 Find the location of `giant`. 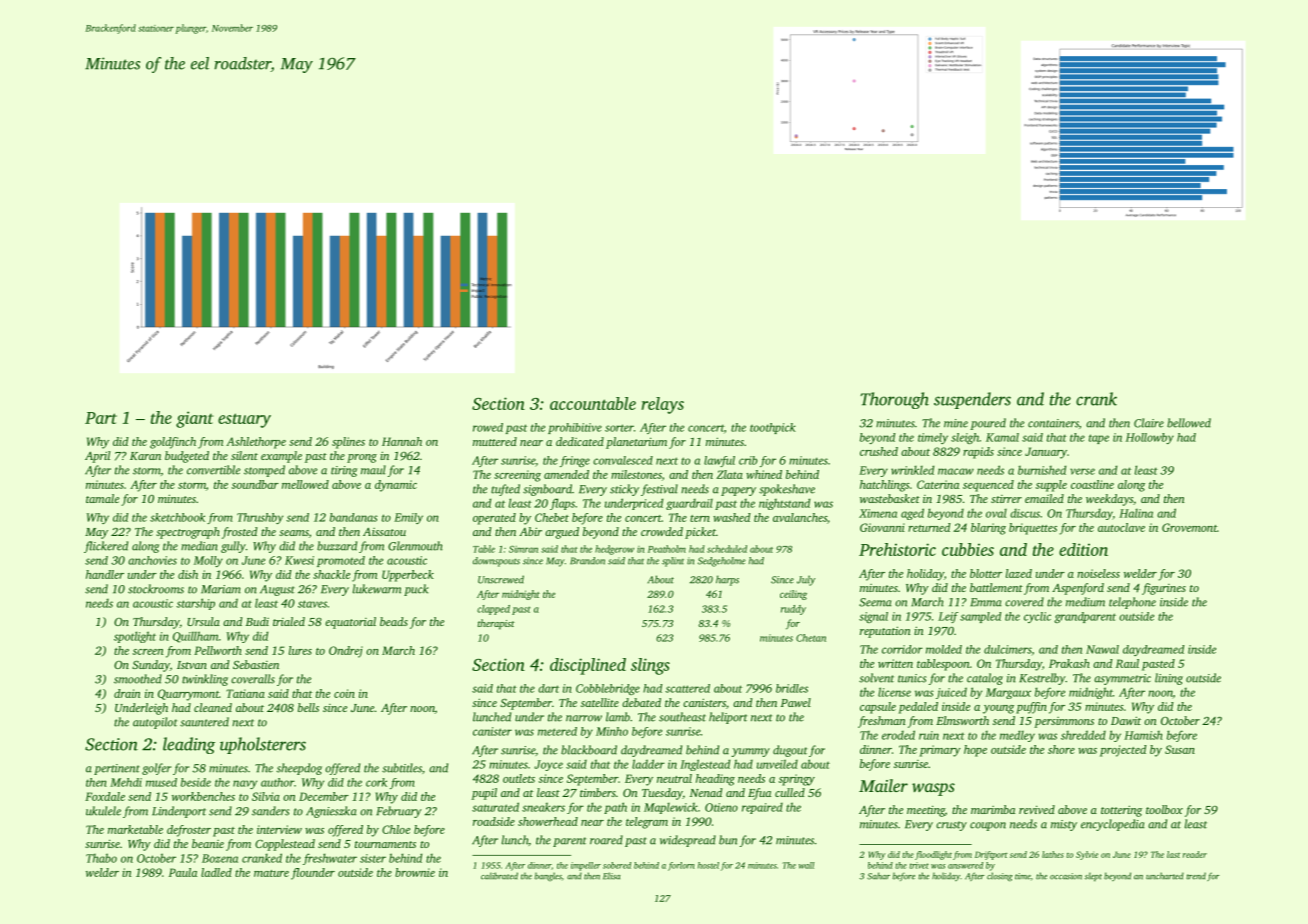

giant is located at coordinates (195, 419).
